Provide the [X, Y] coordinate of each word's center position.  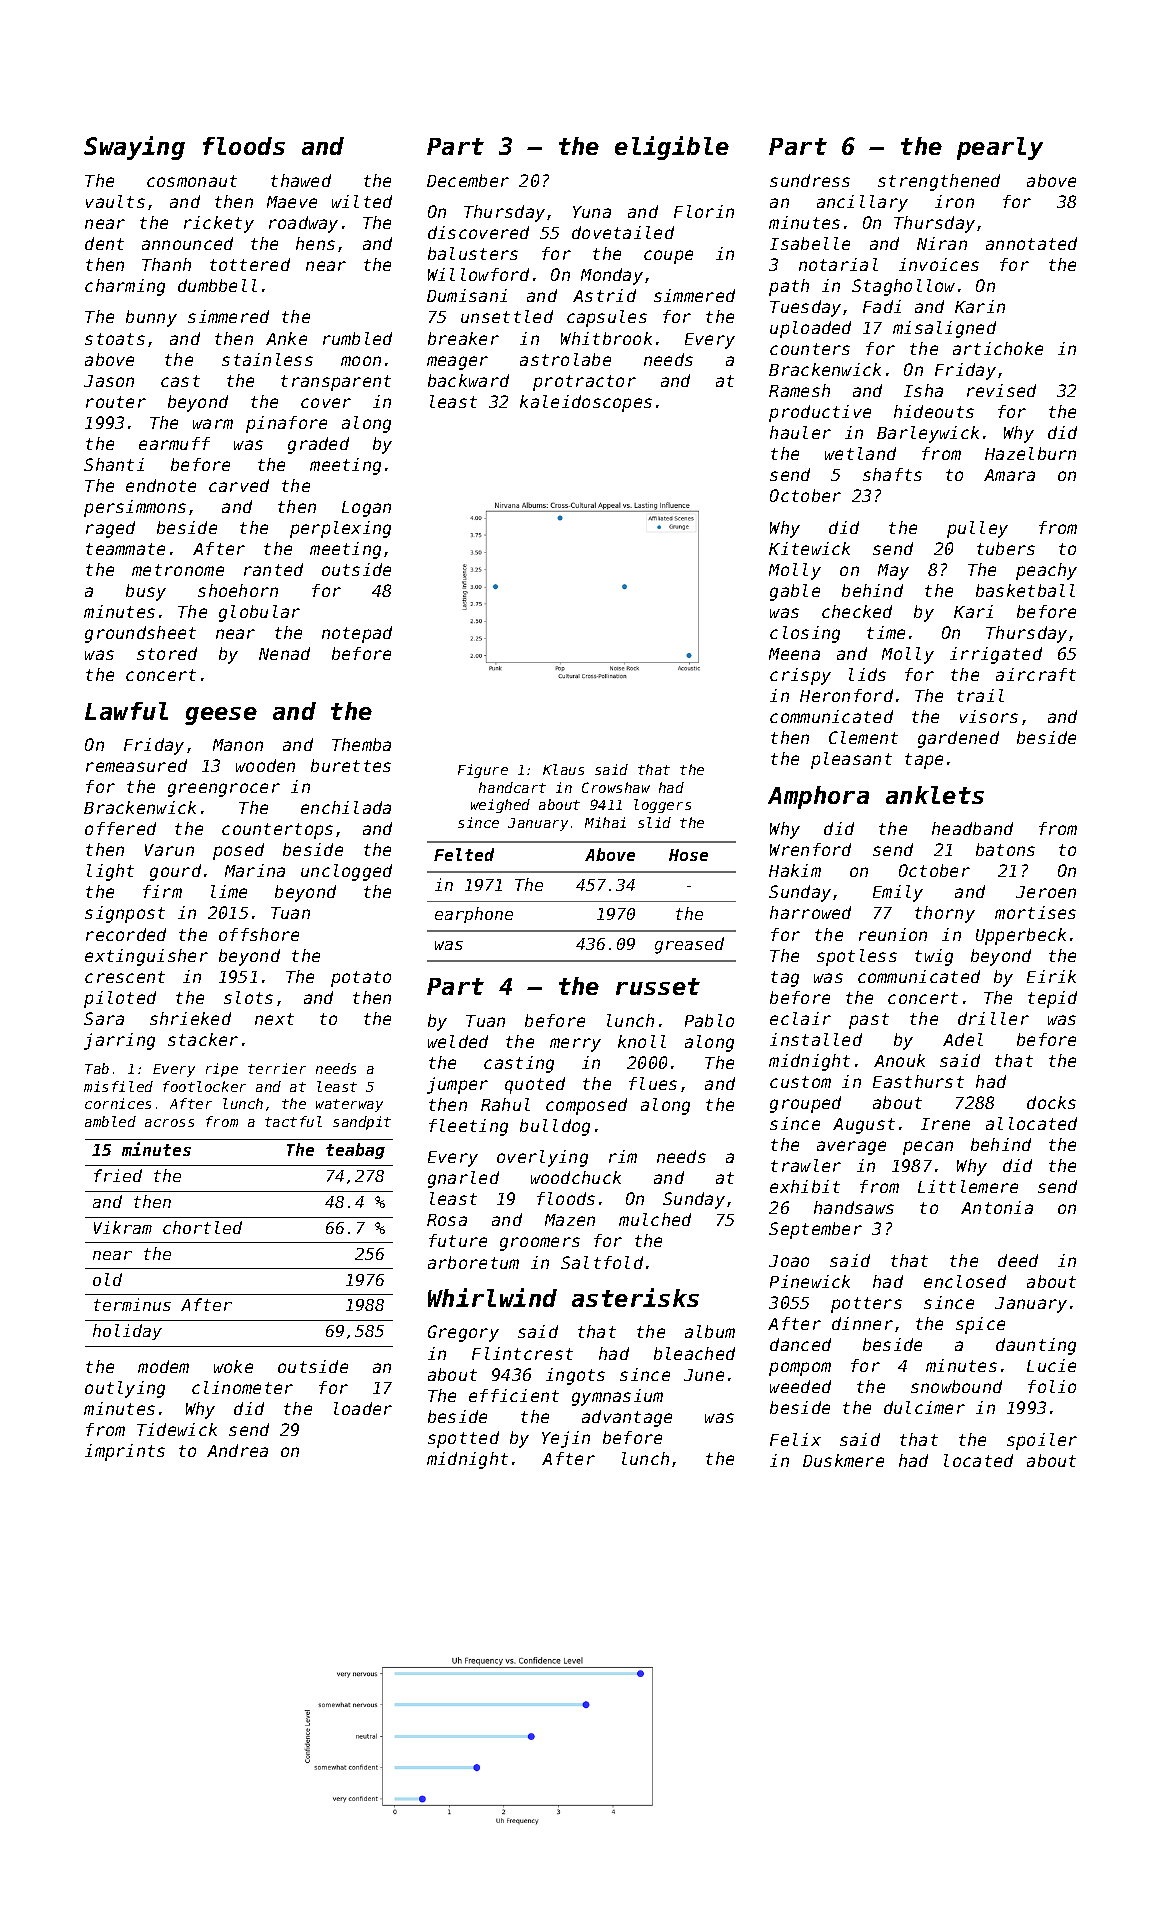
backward [468, 380]
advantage [627, 1418]
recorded [126, 934]
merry [575, 1045]
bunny [151, 318]
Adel [963, 1039]
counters [810, 349]
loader [363, 1408]
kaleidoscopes [586, 403]
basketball [1025, 590]
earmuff [174, 443]
